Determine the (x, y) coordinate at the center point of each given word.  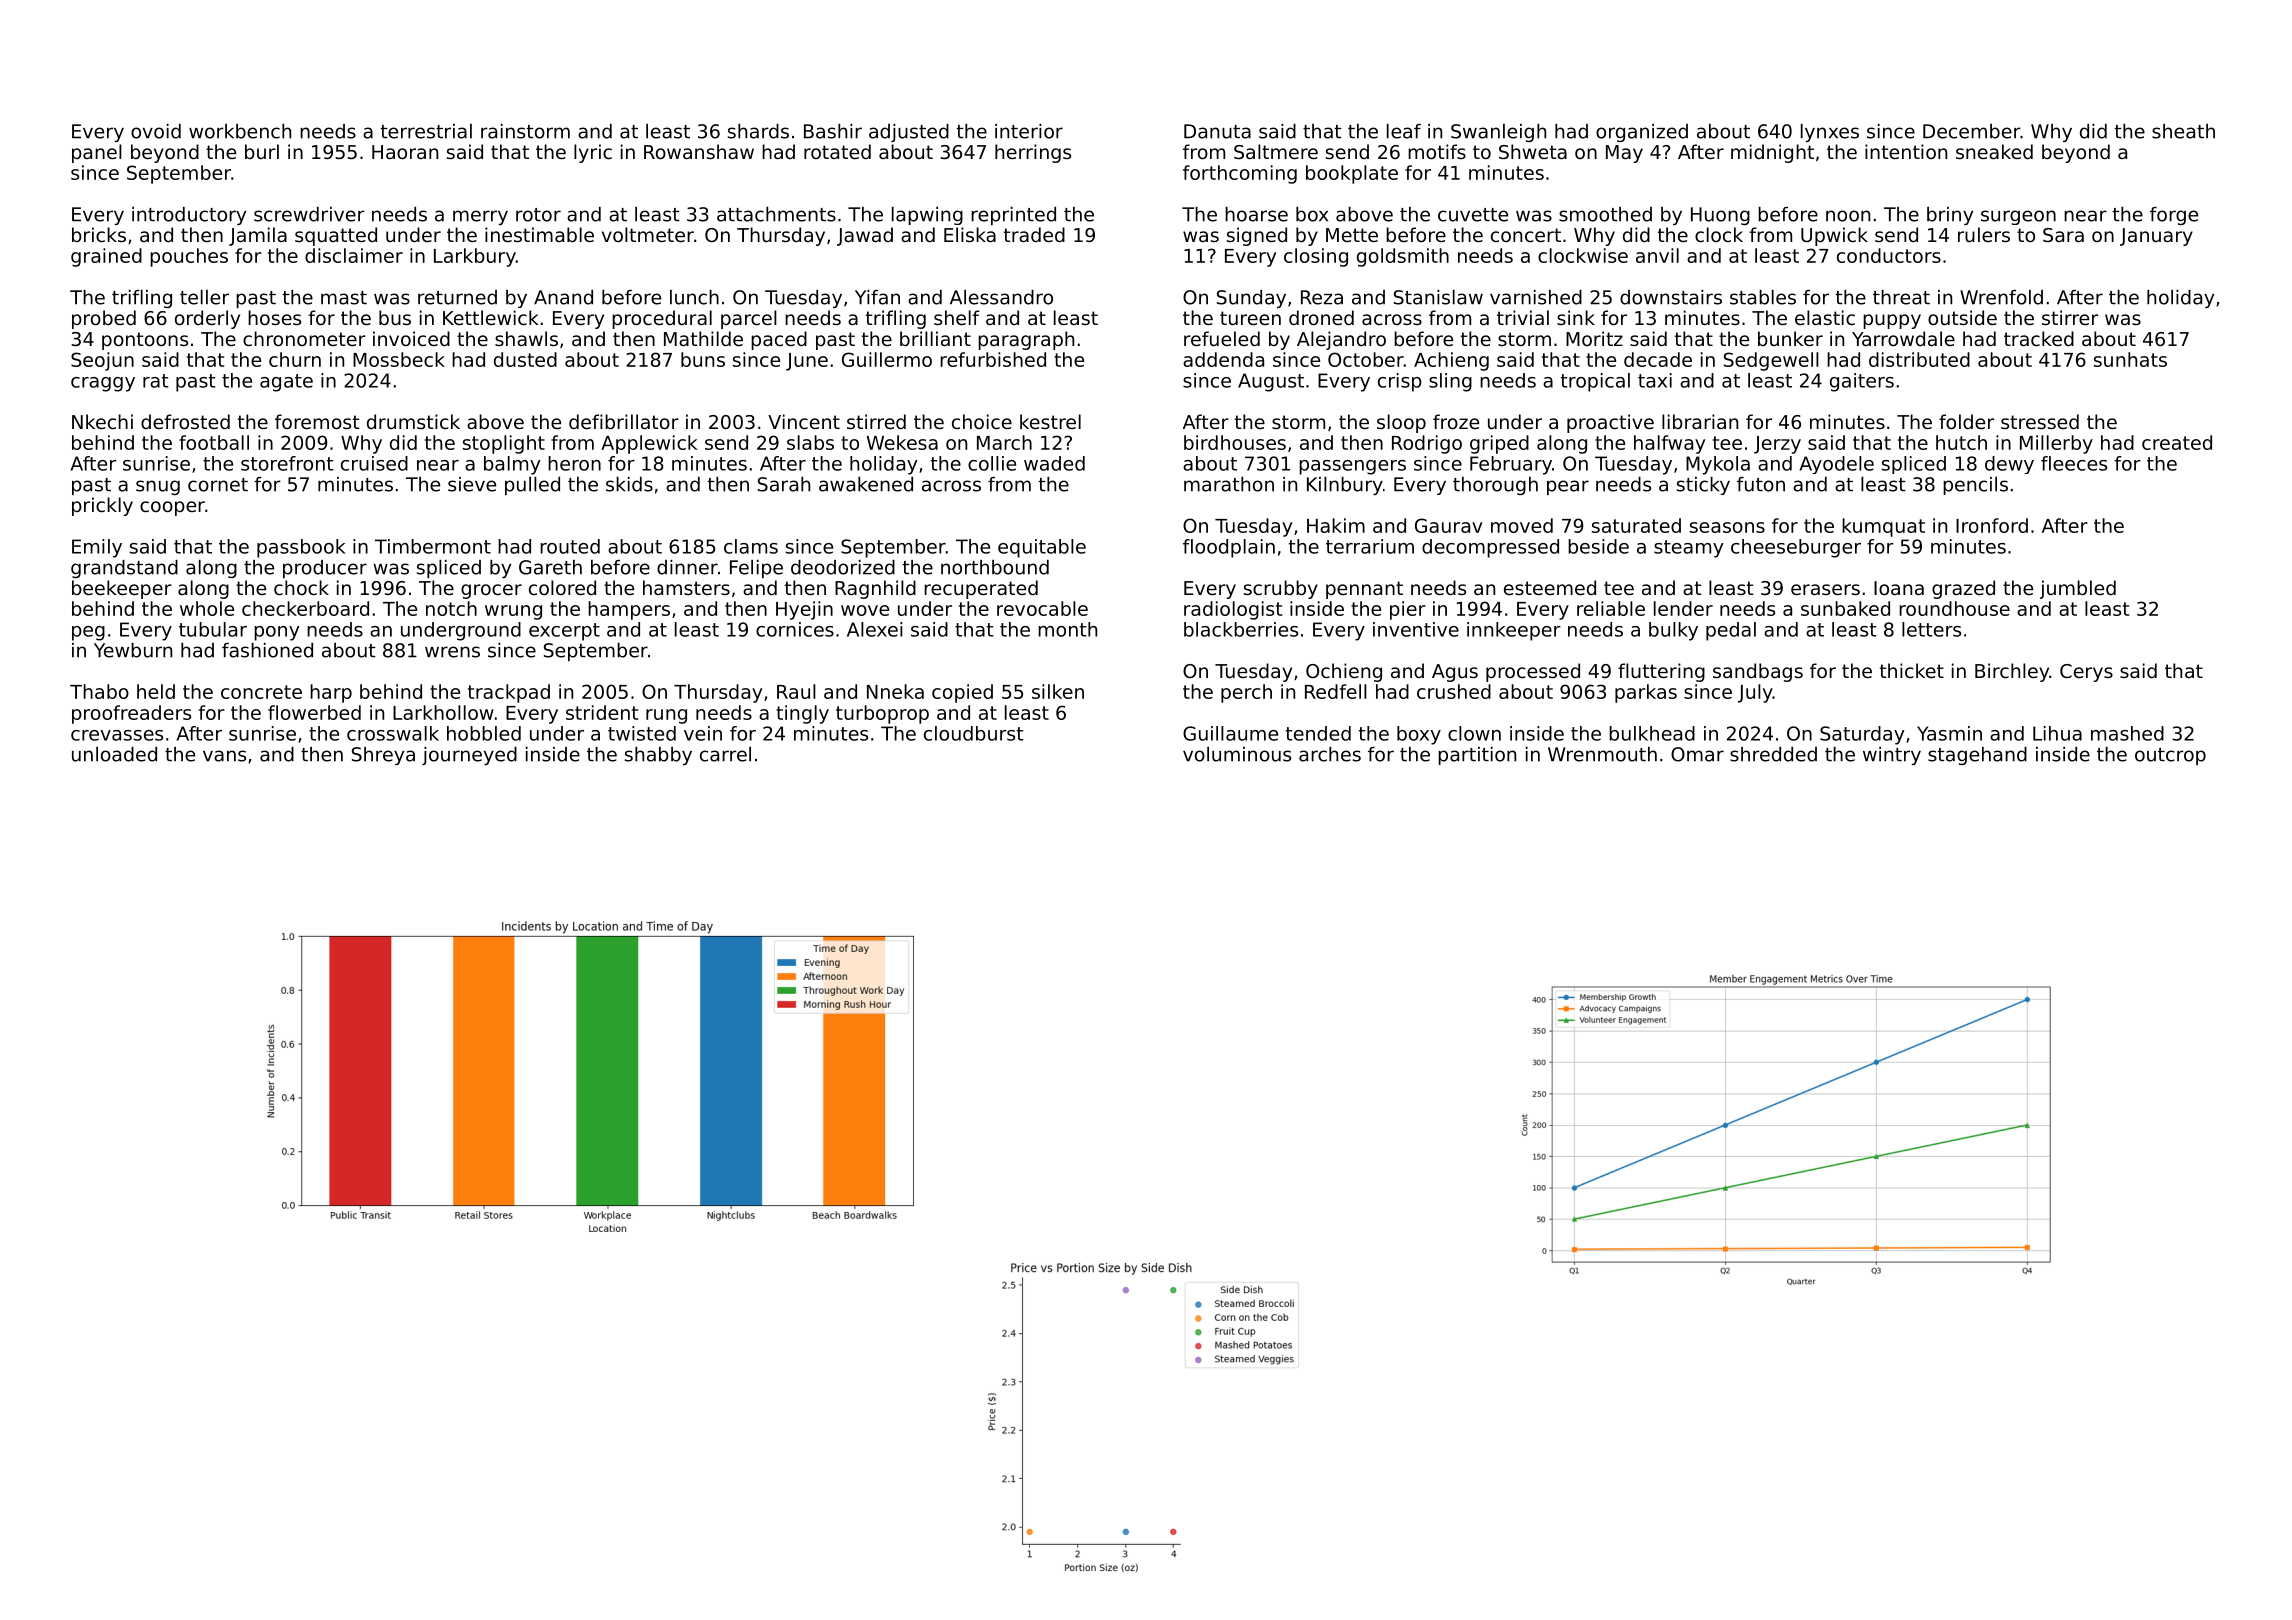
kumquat (1883, 527)
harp (331, 693)
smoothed (1605, 214)
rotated (837, 151)
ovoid (156, 131)
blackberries (1241, 629)
